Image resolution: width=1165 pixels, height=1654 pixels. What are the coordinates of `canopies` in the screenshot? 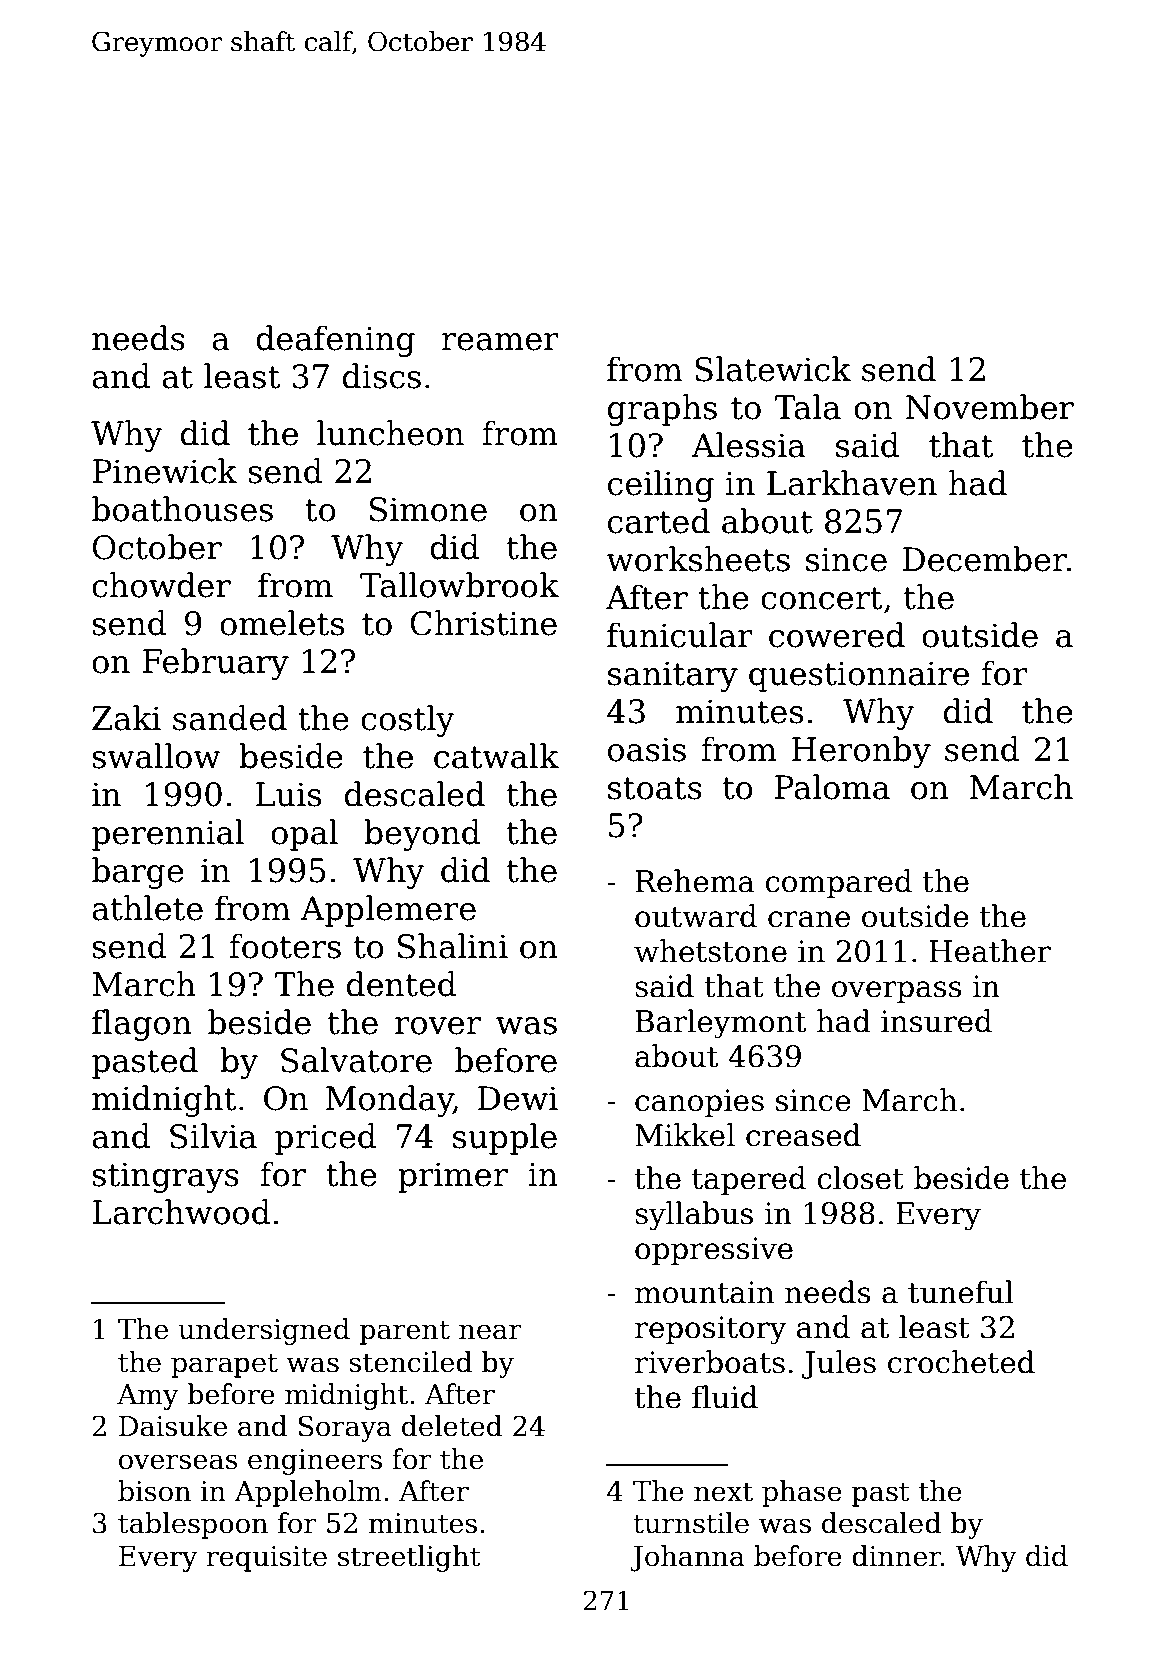 It's located at (699, 1103).
